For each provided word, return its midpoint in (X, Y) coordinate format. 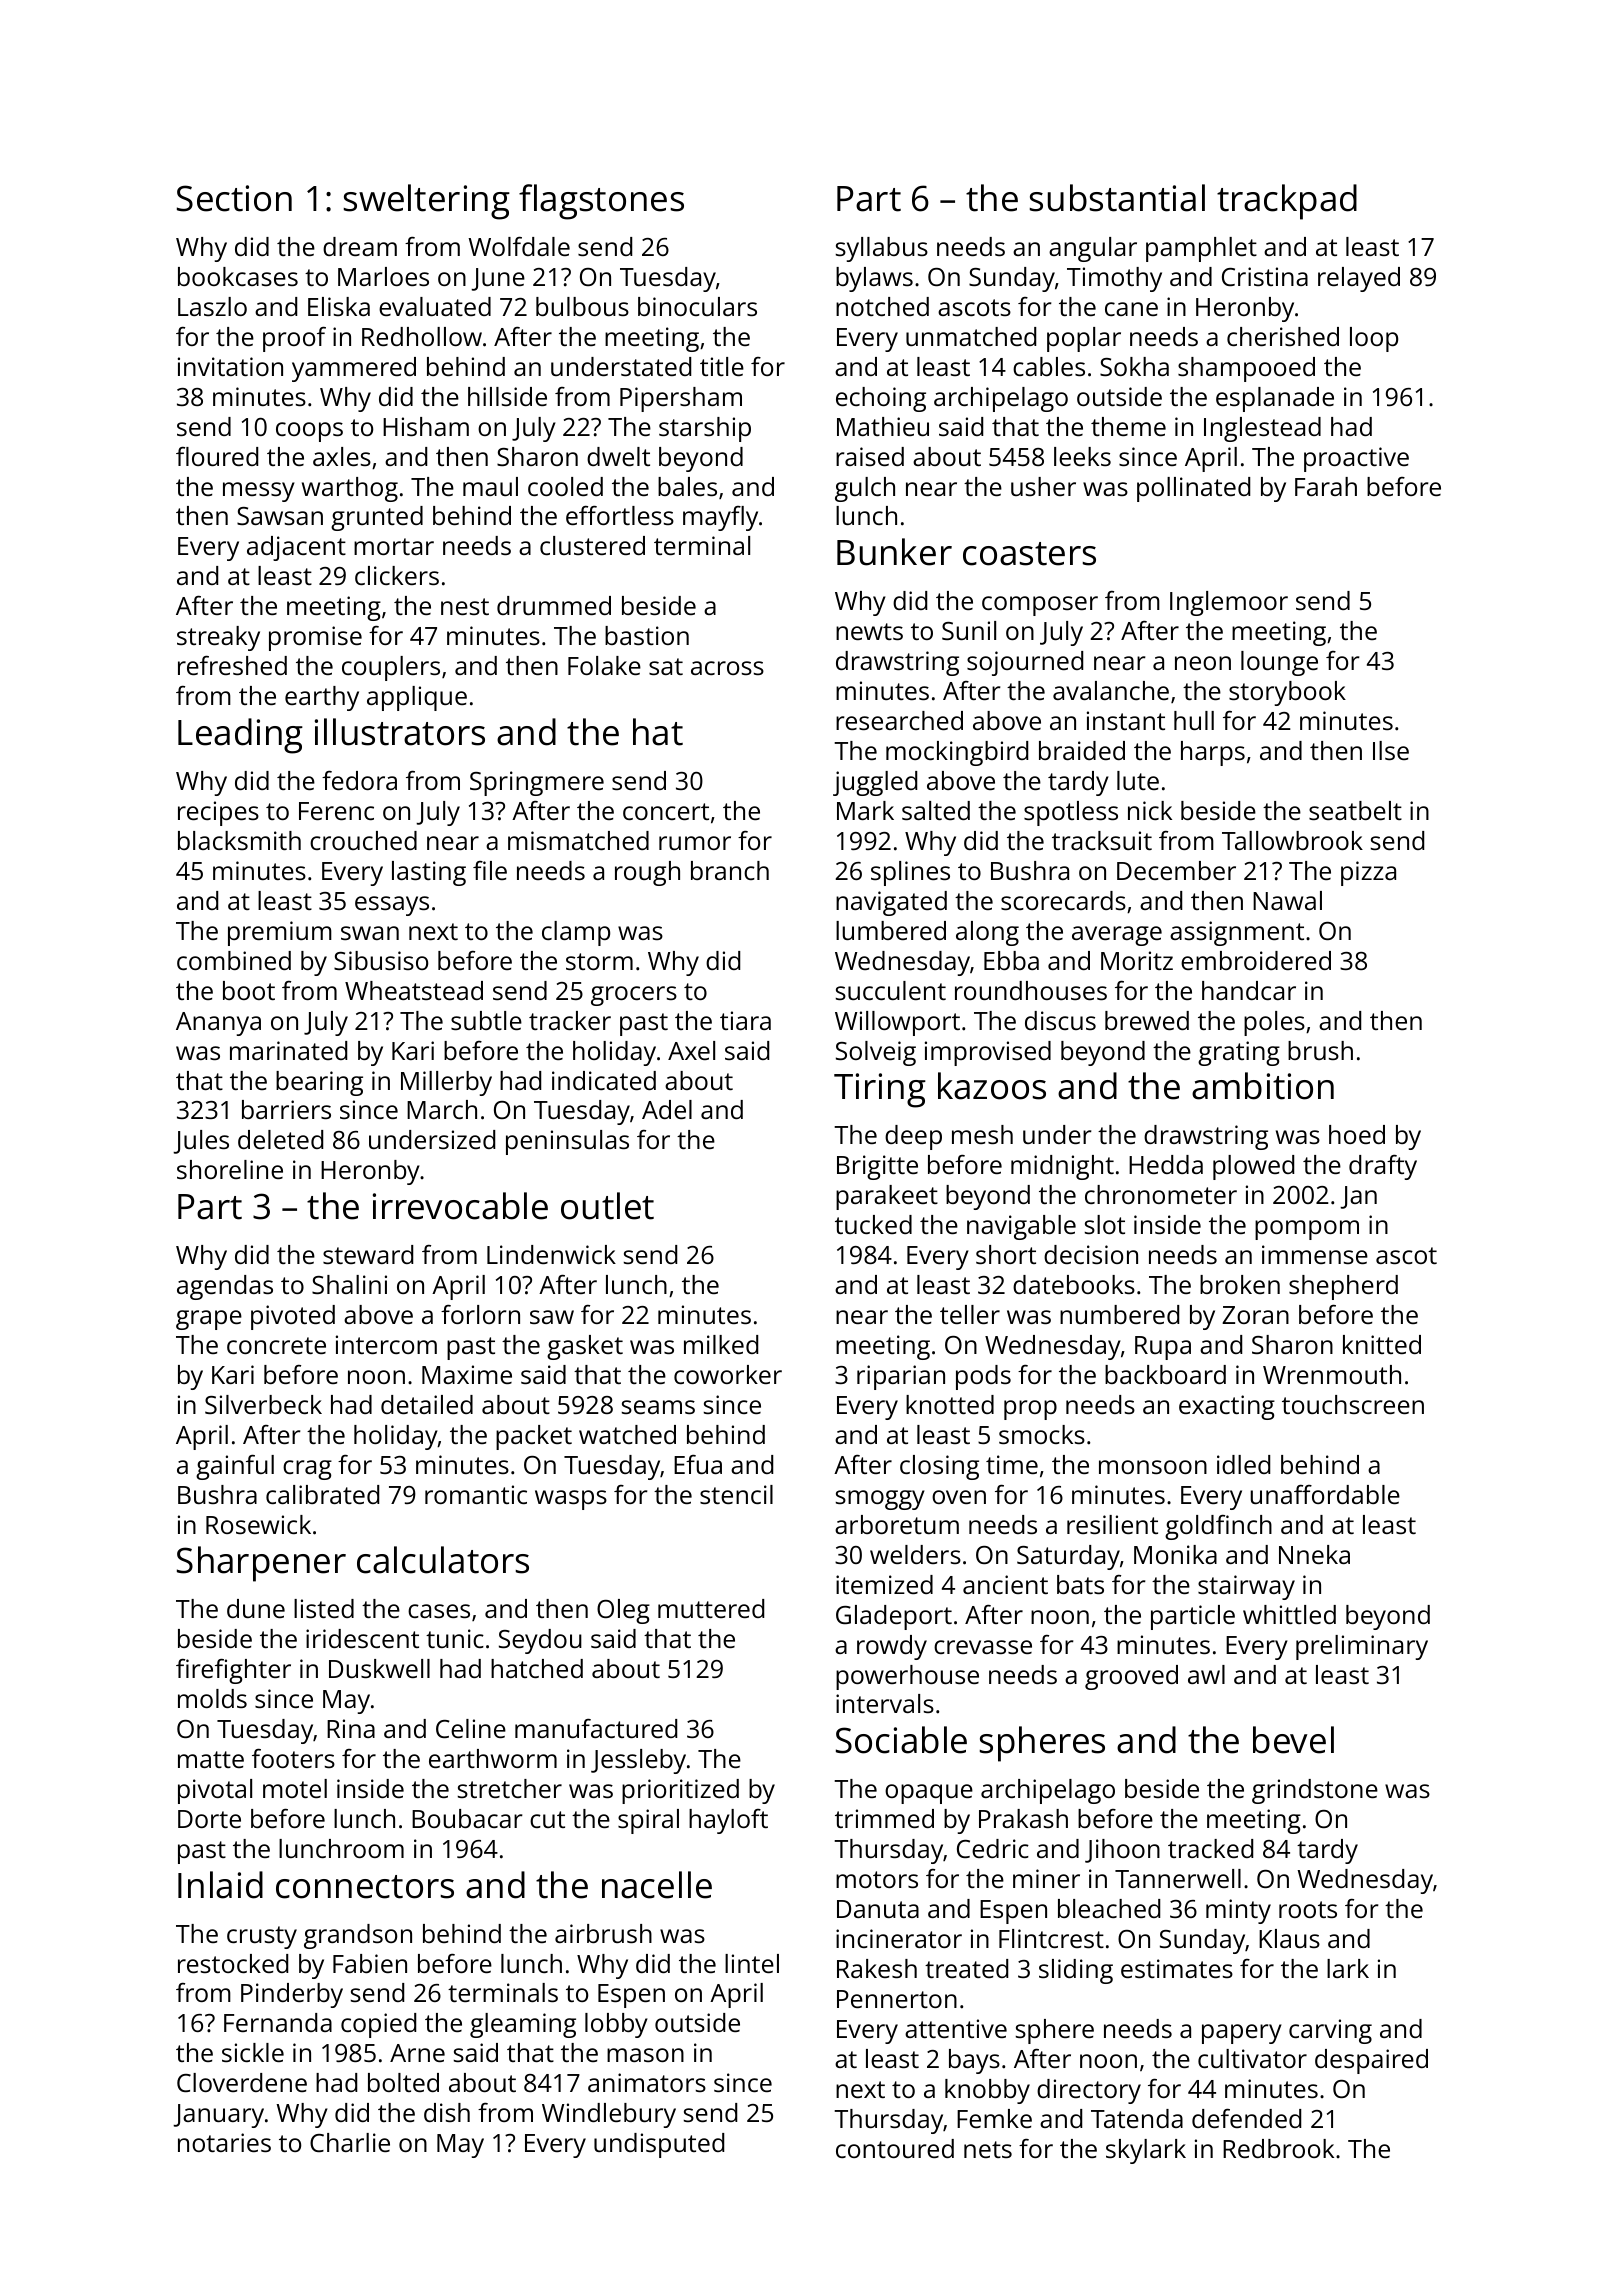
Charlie (350, 2142)
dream (360, 246)
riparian (901, 1377)
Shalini (349, 1284)
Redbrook (1278, 2148)
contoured (895, 2148)
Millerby (446, 1083)
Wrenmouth (1332, 1374)
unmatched (971, 336)
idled (1243, 1464)
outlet (607, 1206)
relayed (1359, 279)
